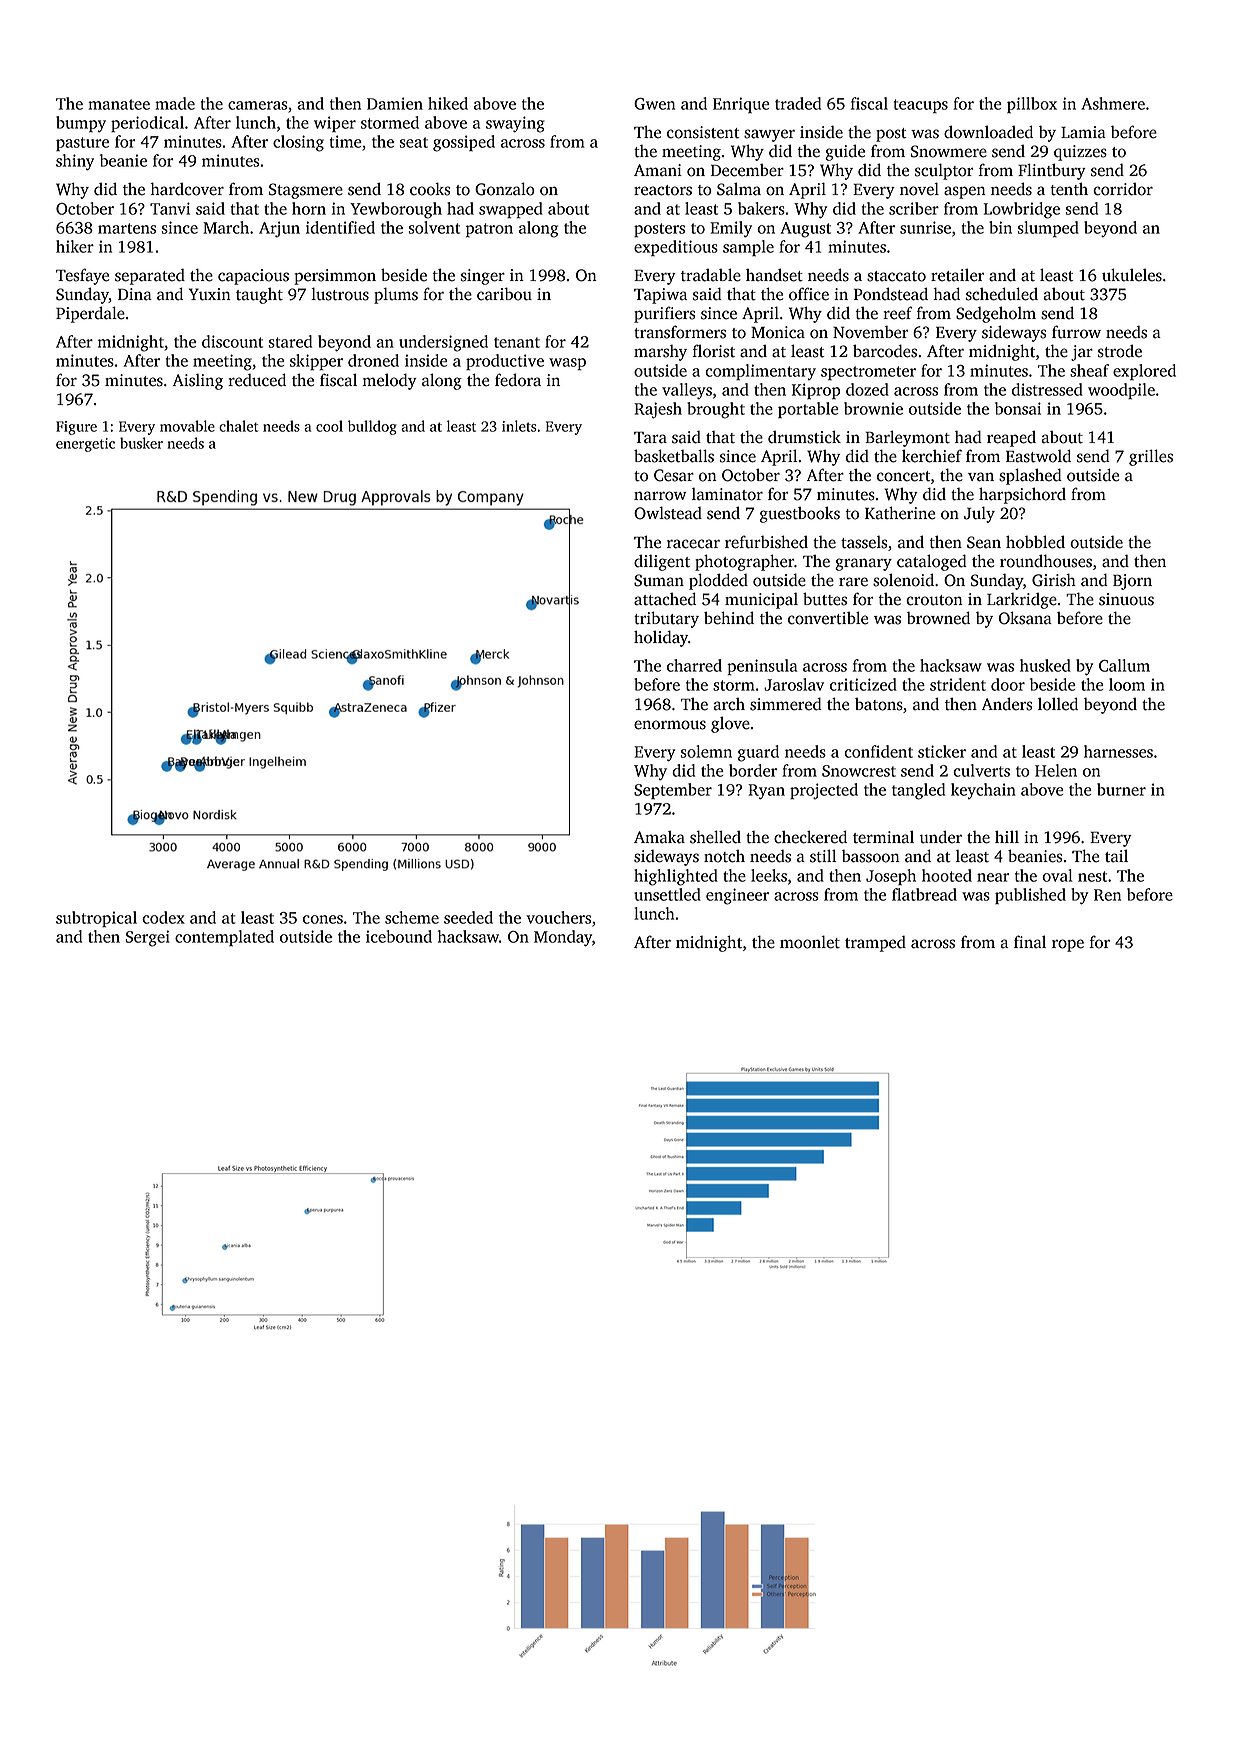 Image resolution: width=1233 pixels, height=1744 pixels. Describe the element at coordinates (804, 437) in the screenshot. I see `drumstick` at that location.
